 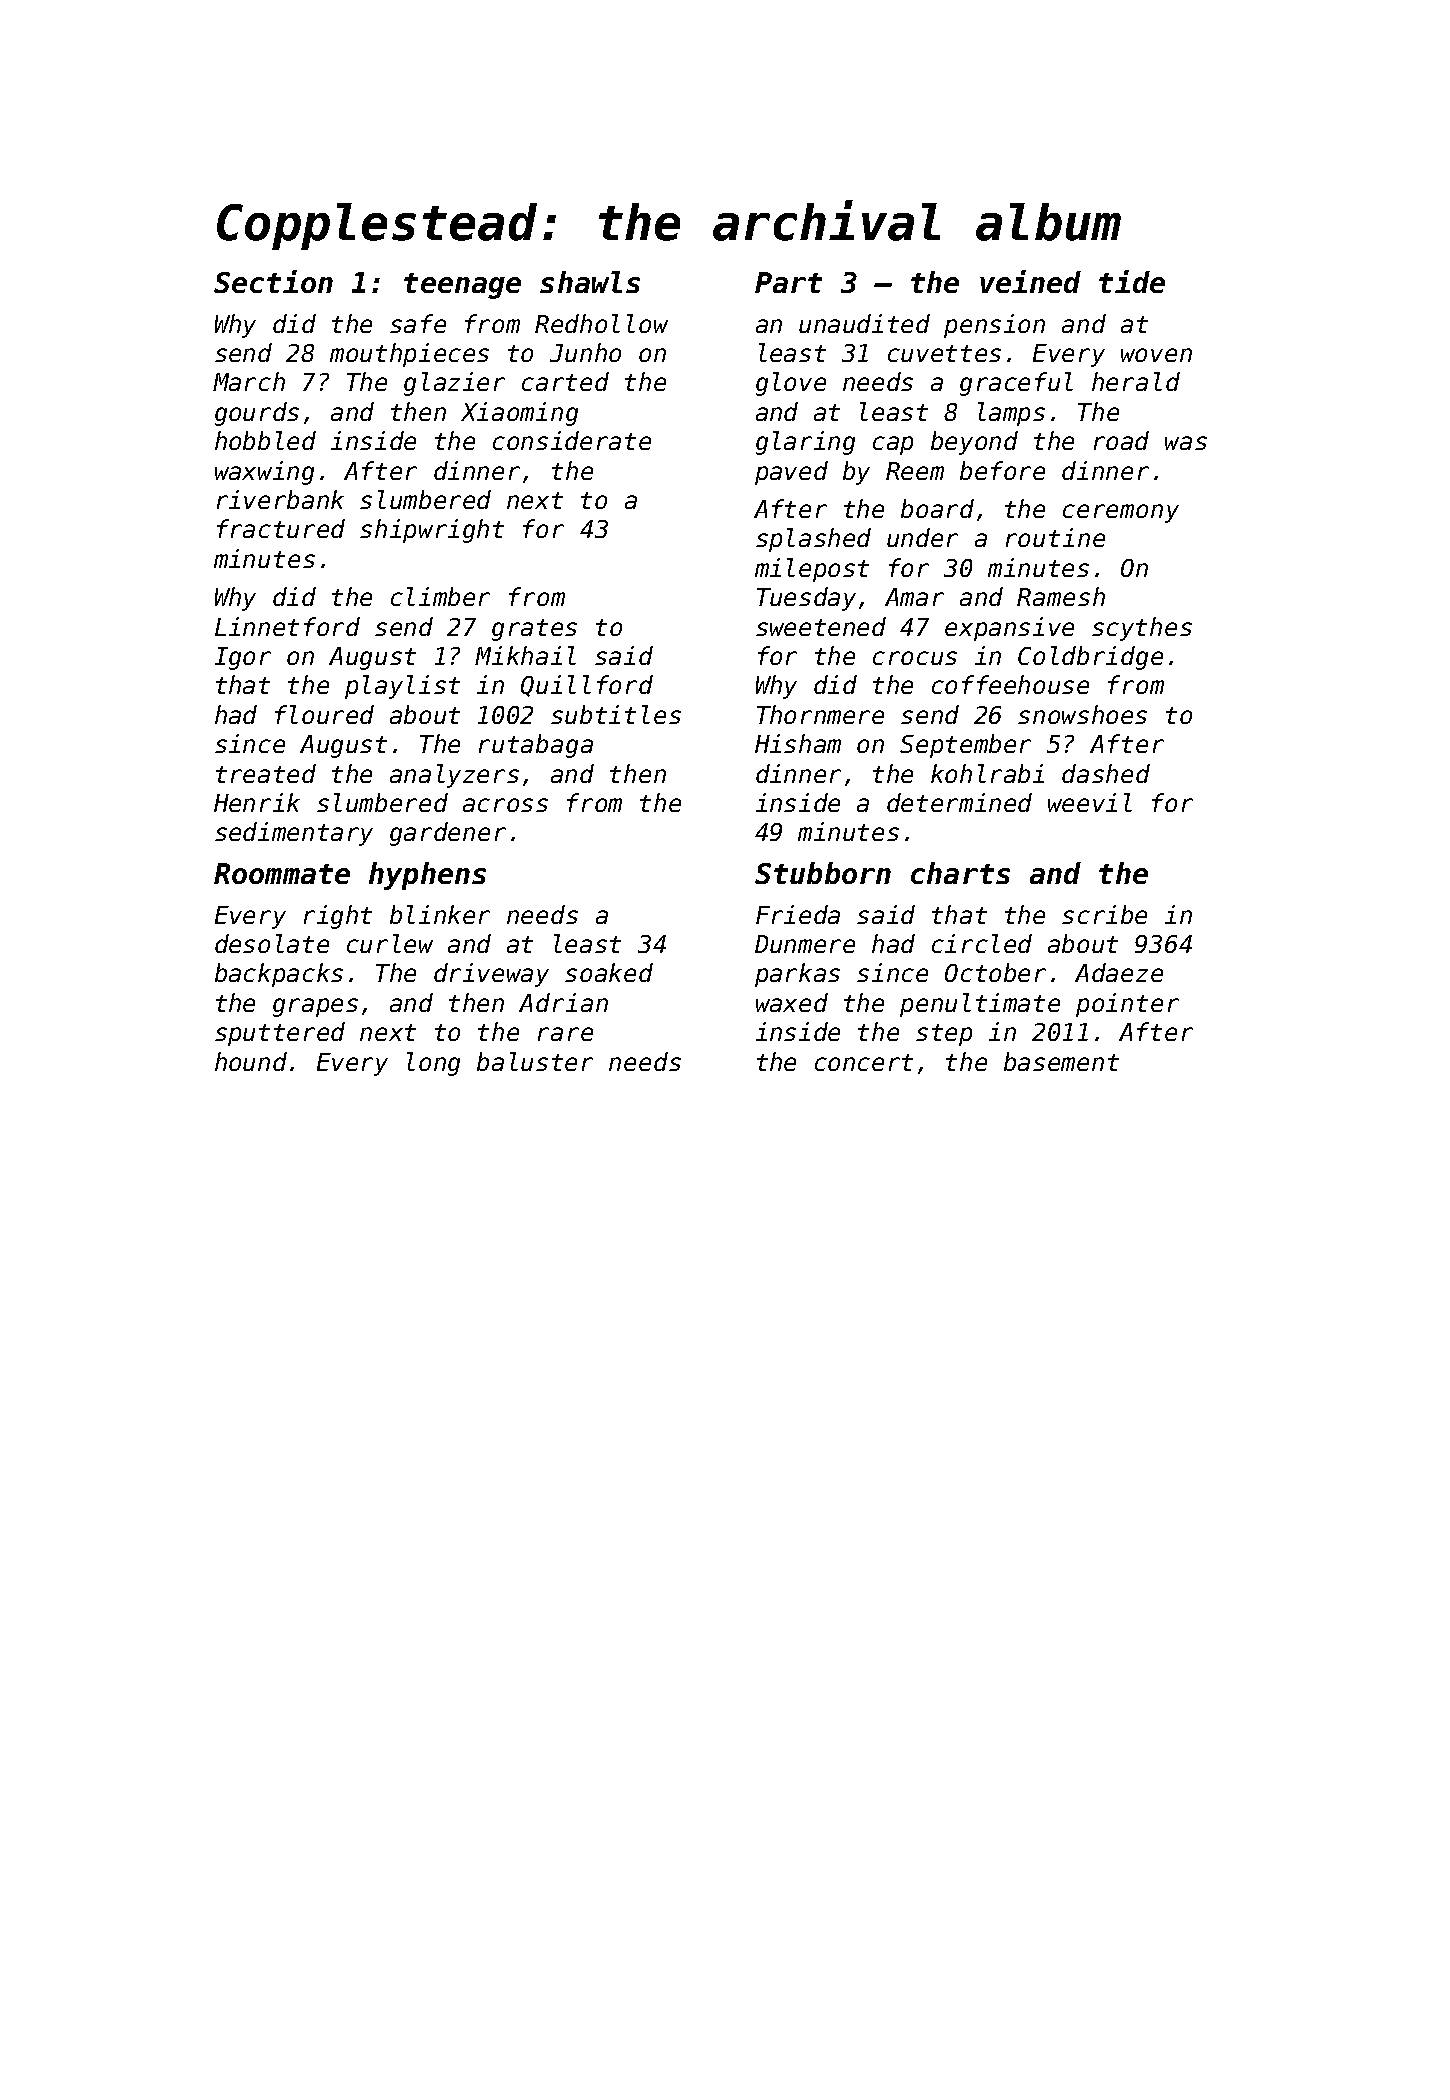 What do you see at coordinates (525, 655) in the screenshot?
I see `Mikhail` at bounding box center [525, 655].
